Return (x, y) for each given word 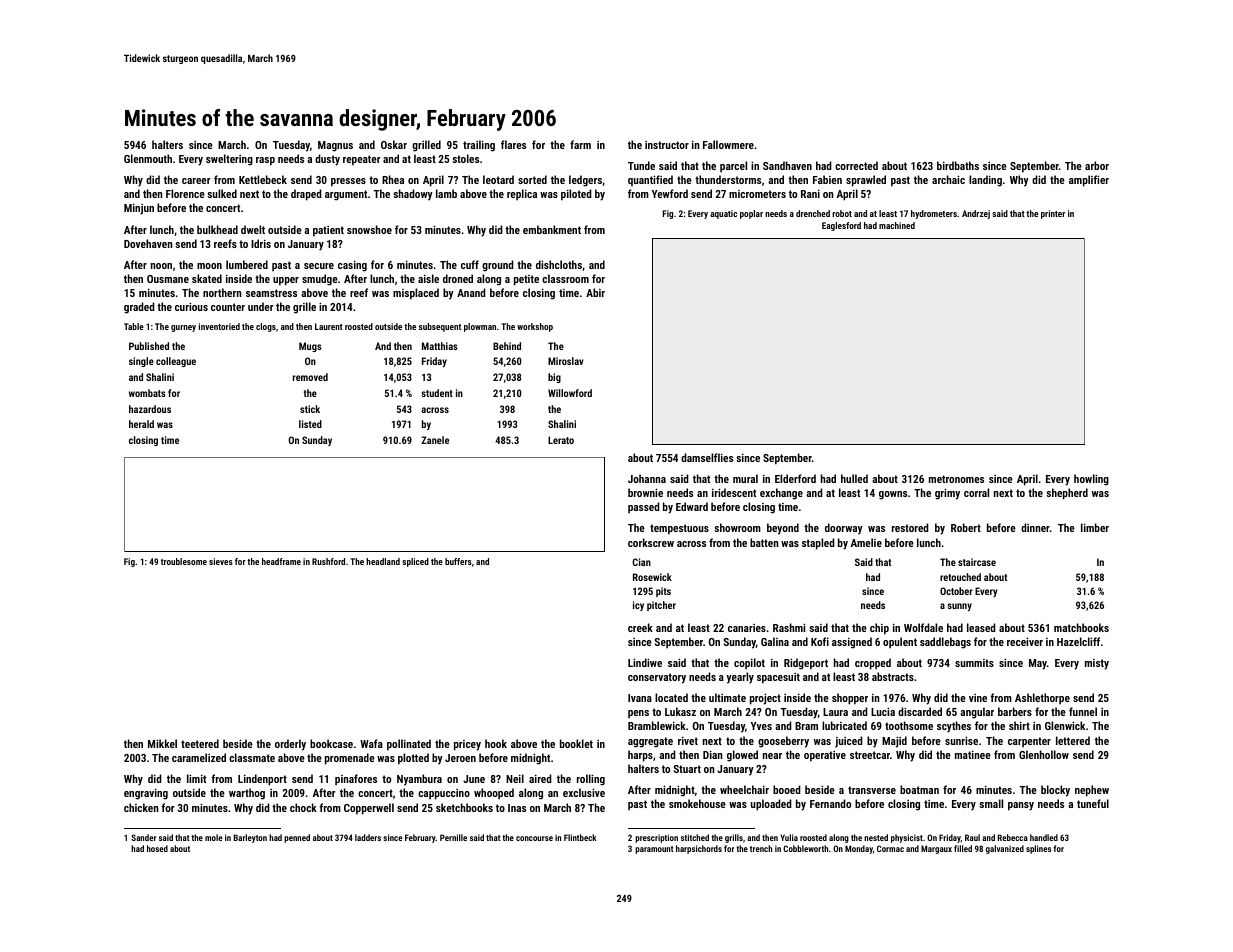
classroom (565, 278)
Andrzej (976, 214)
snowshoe (369, 229)
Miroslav (565, 361)
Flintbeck (580, 837)
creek (640, 627)
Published (149, 346)
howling (1091, 480)
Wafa (371, 743)
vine (978, 698)
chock (303, 807)
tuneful (1093, 803)
